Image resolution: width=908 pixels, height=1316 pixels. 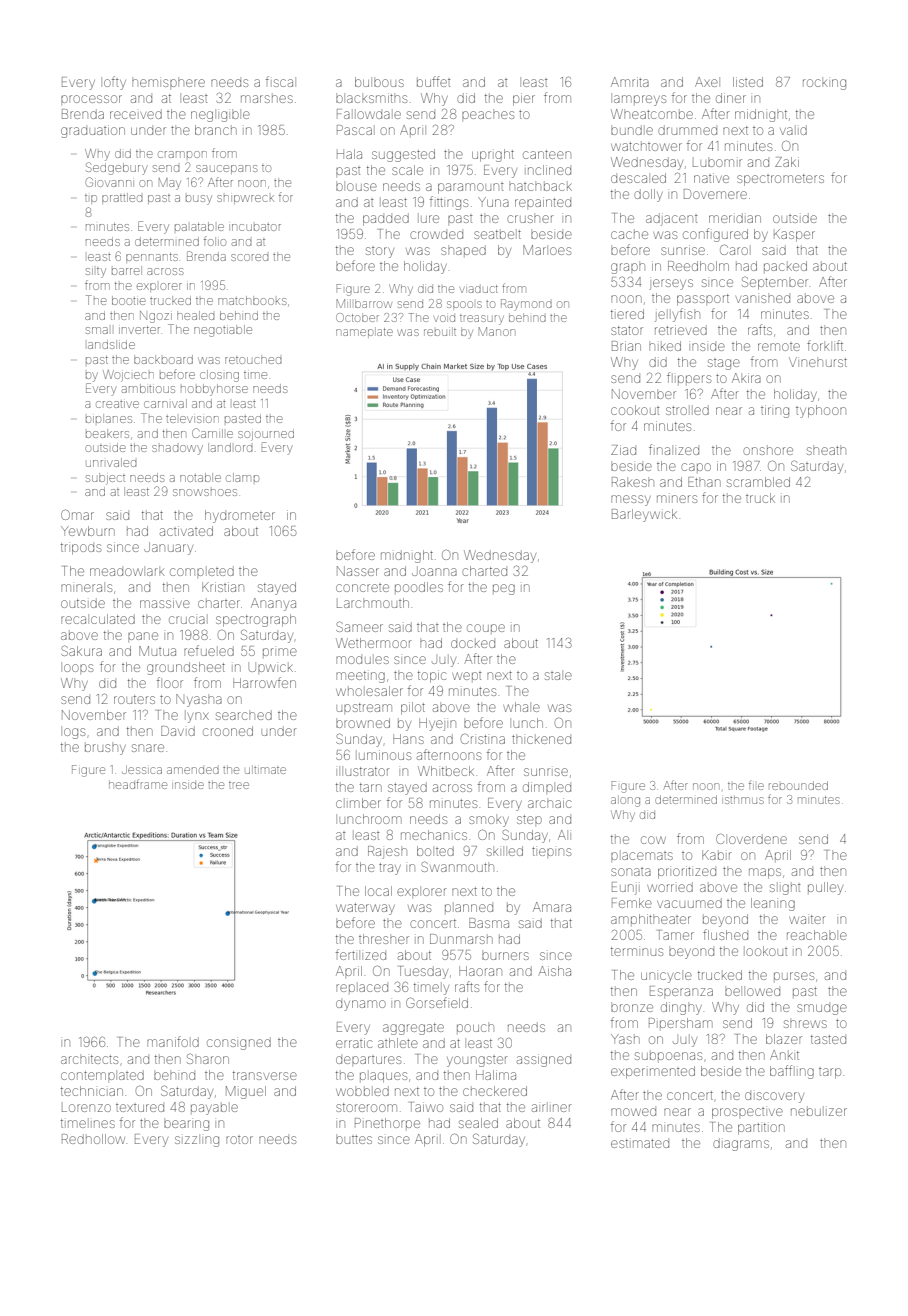 I want to click on scrambled, so click(x=758, y=482).
